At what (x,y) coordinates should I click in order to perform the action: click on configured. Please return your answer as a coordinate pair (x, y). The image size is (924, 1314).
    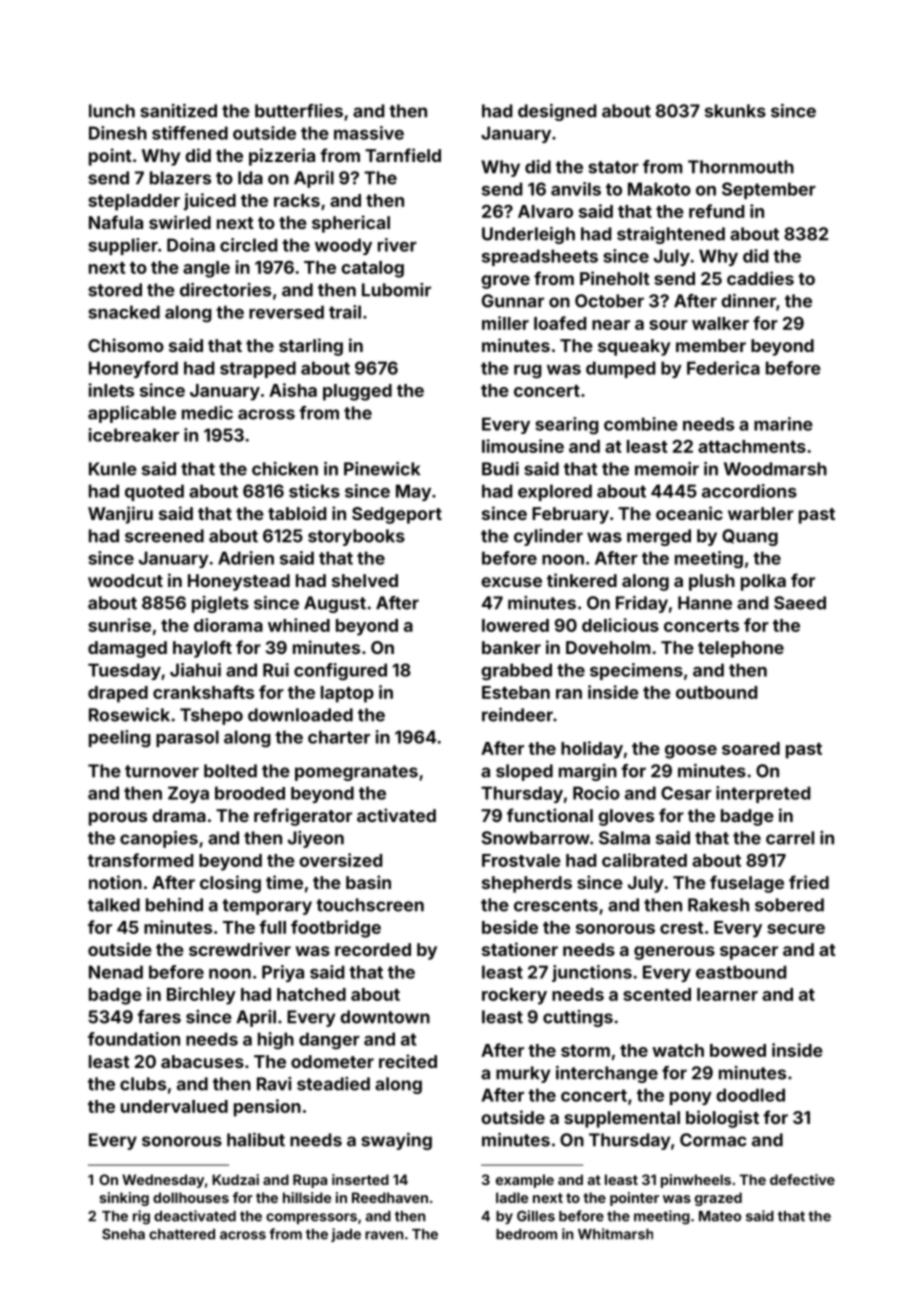
    Looking at the image, I should click on (340, 672).
